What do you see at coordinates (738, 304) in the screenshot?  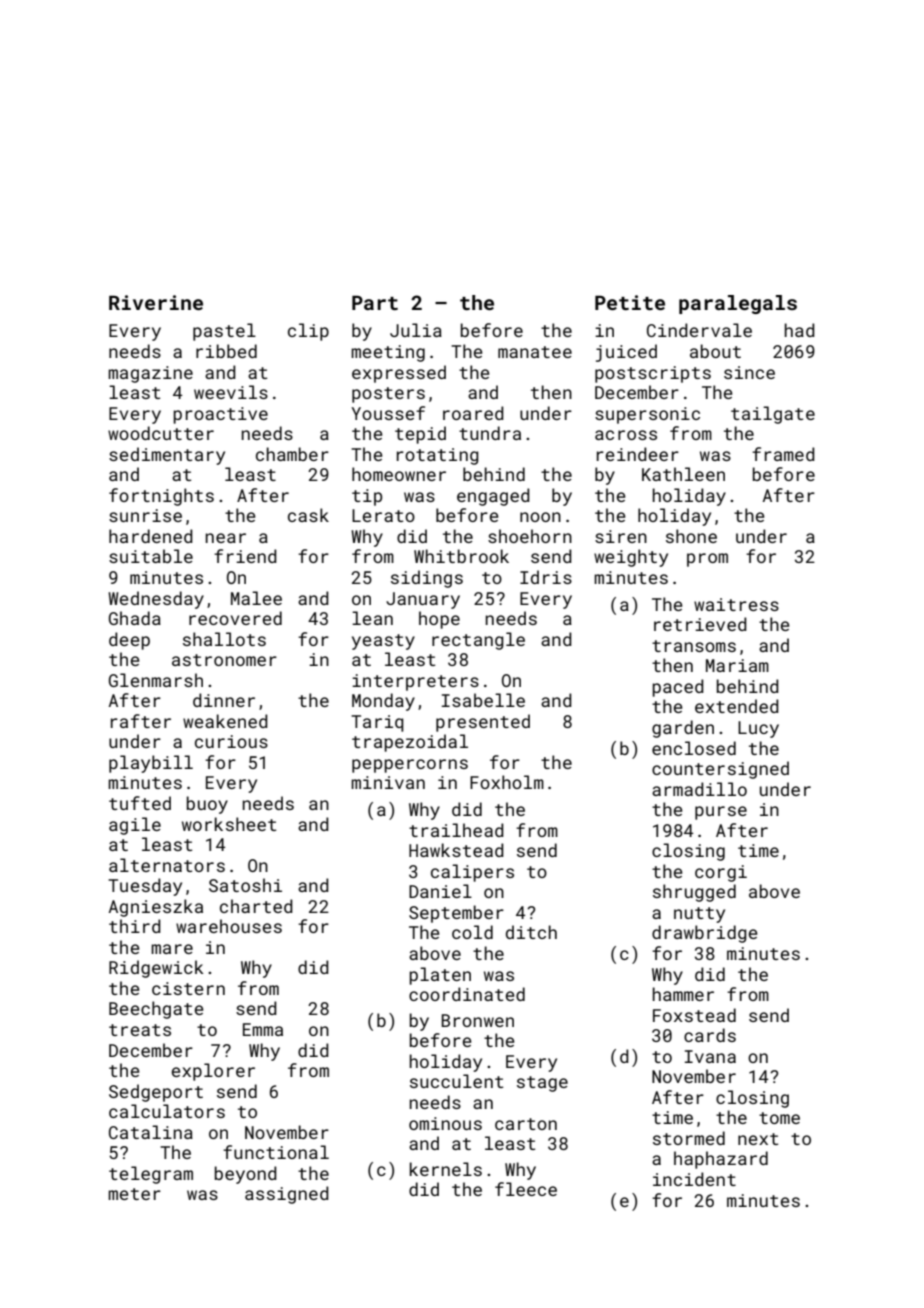 I see `paralegals` at bounding box center [738, 304].
